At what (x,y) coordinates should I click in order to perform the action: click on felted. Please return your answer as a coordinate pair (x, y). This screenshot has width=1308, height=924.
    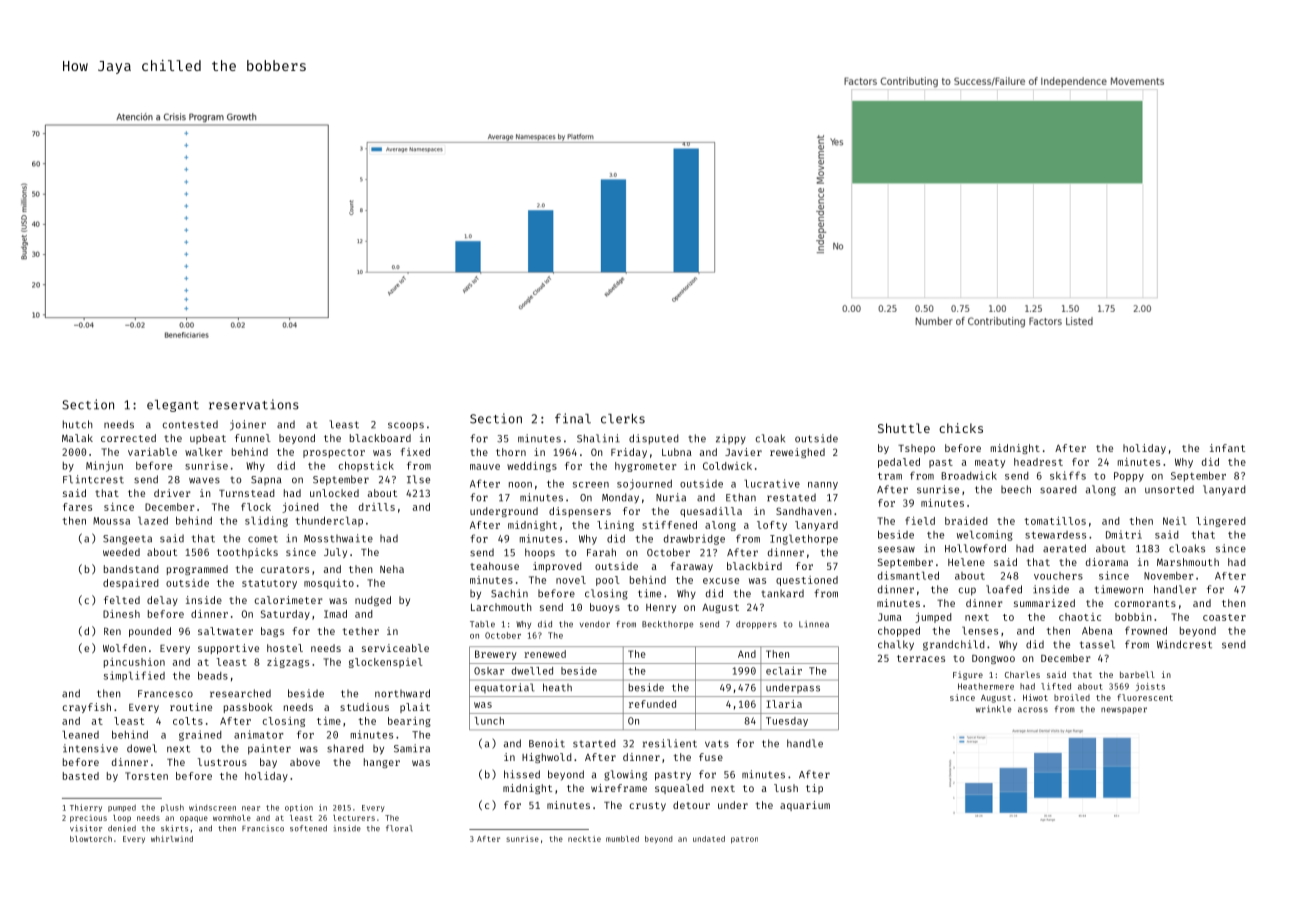
    Looking at the image, I should click on (122, 600).
